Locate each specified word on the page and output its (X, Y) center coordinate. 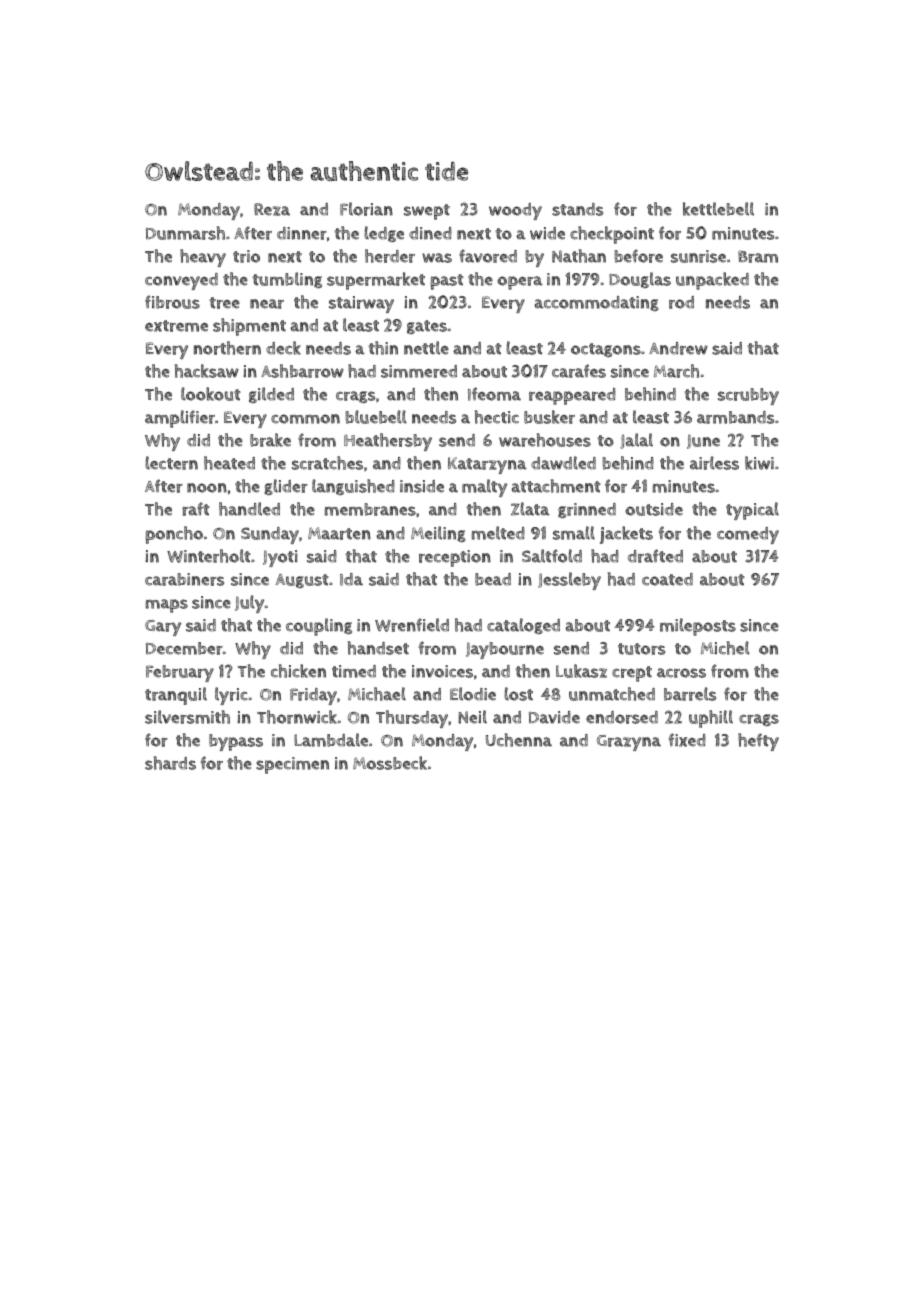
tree (225, 303)
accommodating (596, 303)
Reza (272, 209)
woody (515, 211)
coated (667, 579)
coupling (319, 627)
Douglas (640, 280)
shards (170, 763)
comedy (748, 535)
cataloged (523, 626)
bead (493, 579)
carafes (579, 371)
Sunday (270, 535)
